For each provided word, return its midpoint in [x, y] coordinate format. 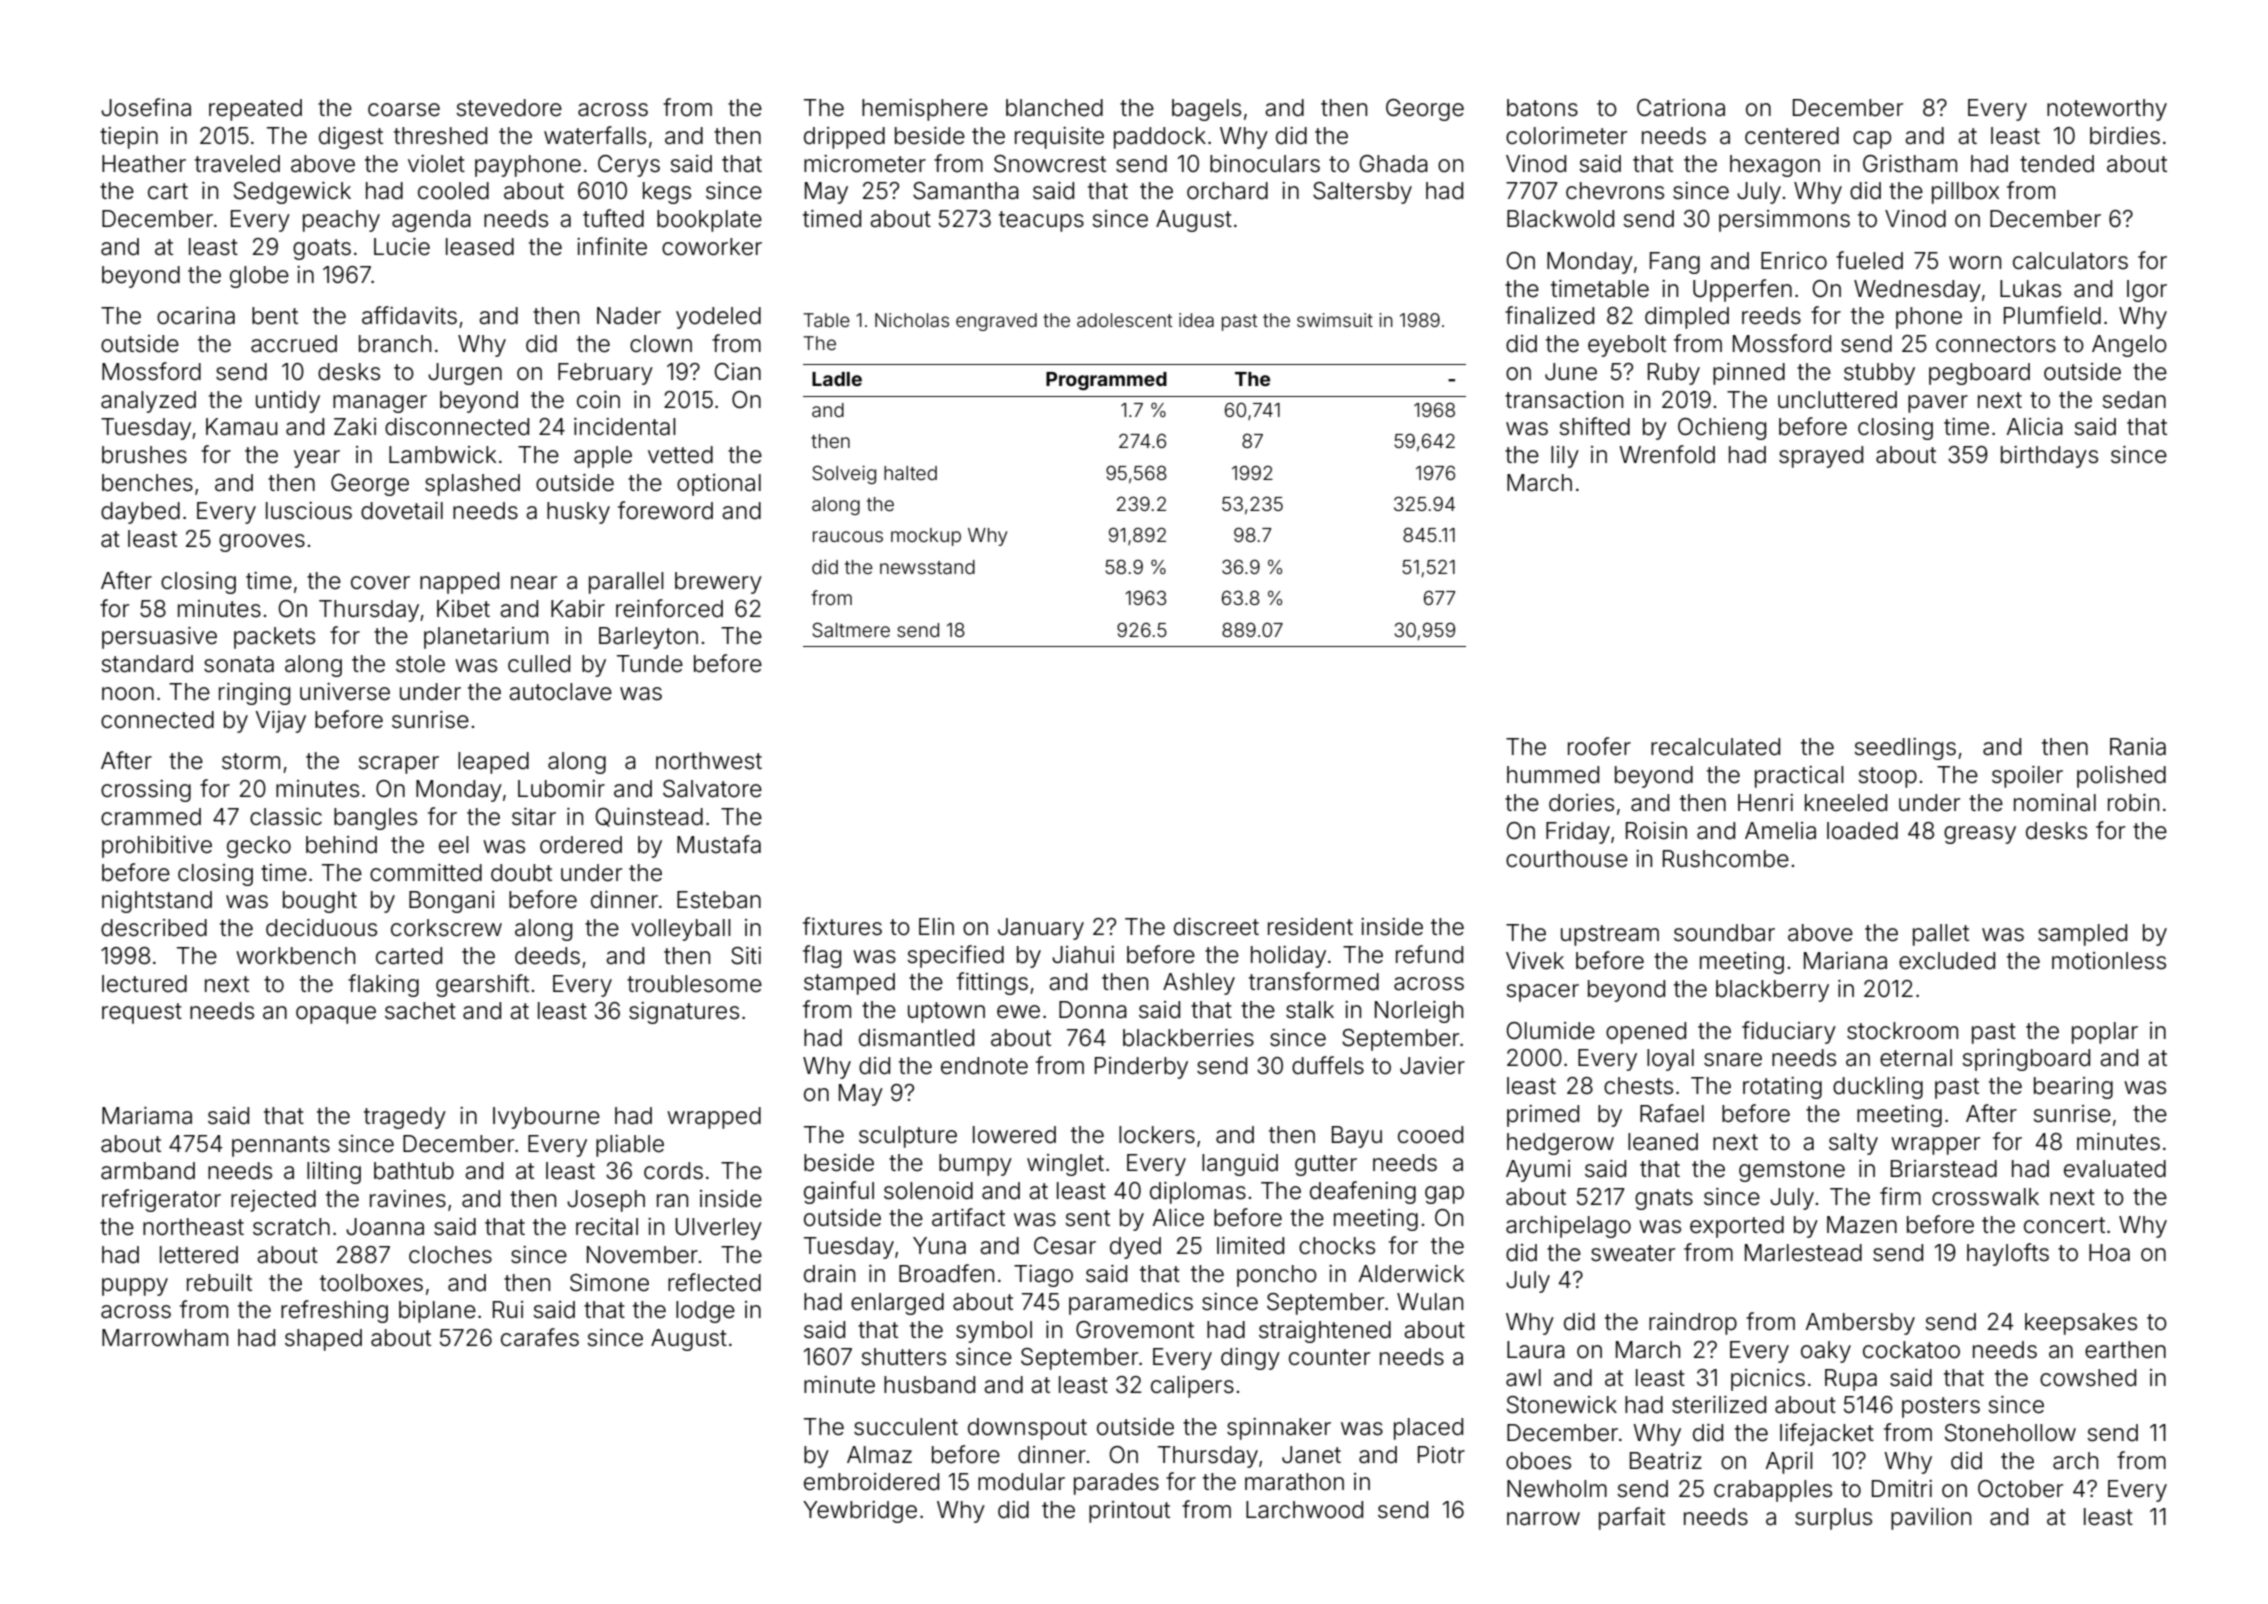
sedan [2134, 400]
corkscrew [446, 928]
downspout [1027, 1429]
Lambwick [442, 455]
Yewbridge [860, 1512]
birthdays [2049, 457]
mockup [926, 537]
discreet [1216, 927]
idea [1196, 320]
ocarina [196, 316]
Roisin [1656, 831]
